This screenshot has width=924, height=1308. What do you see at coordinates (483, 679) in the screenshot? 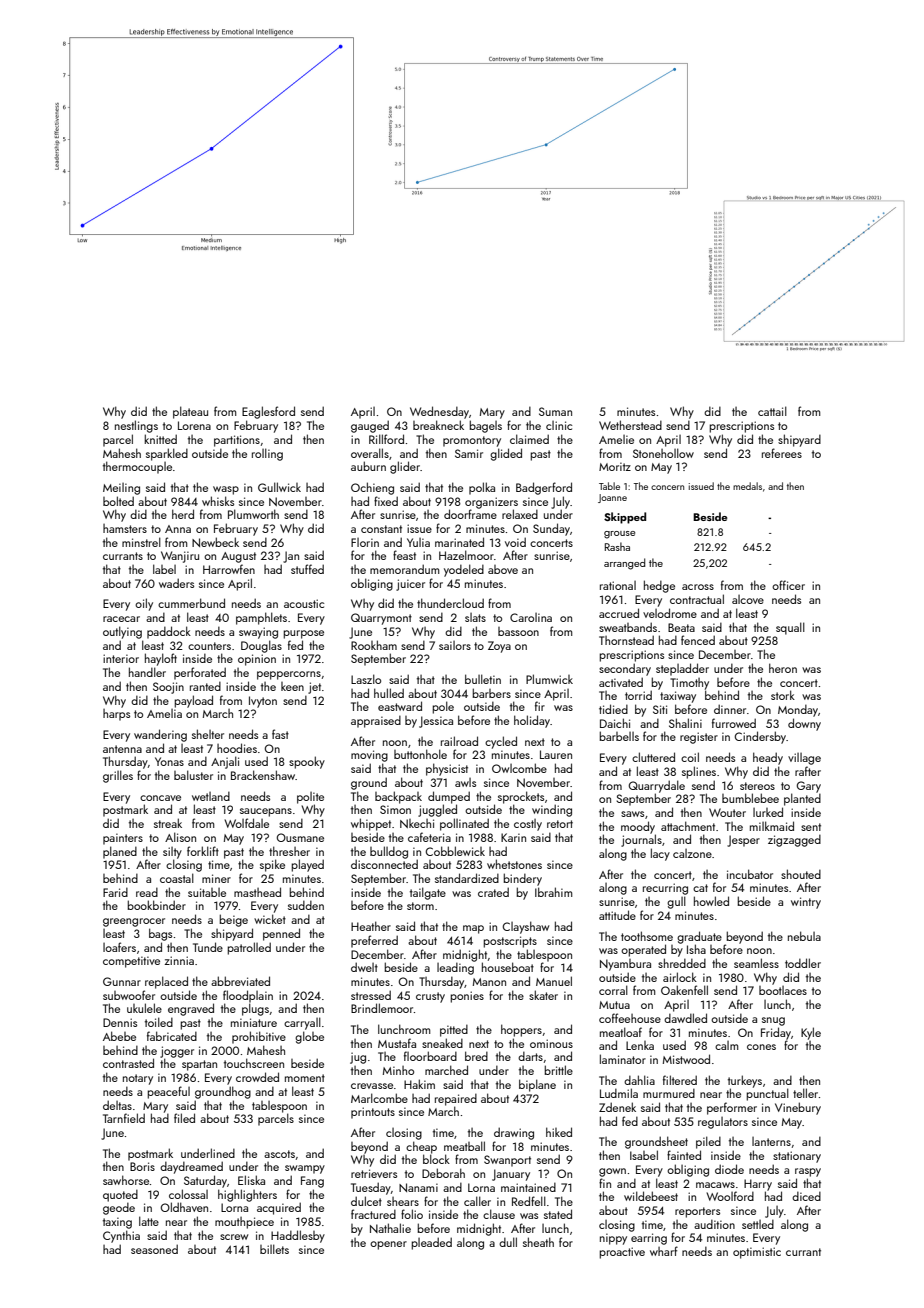
I see `bulletin` at bounding box center [483, 679].
